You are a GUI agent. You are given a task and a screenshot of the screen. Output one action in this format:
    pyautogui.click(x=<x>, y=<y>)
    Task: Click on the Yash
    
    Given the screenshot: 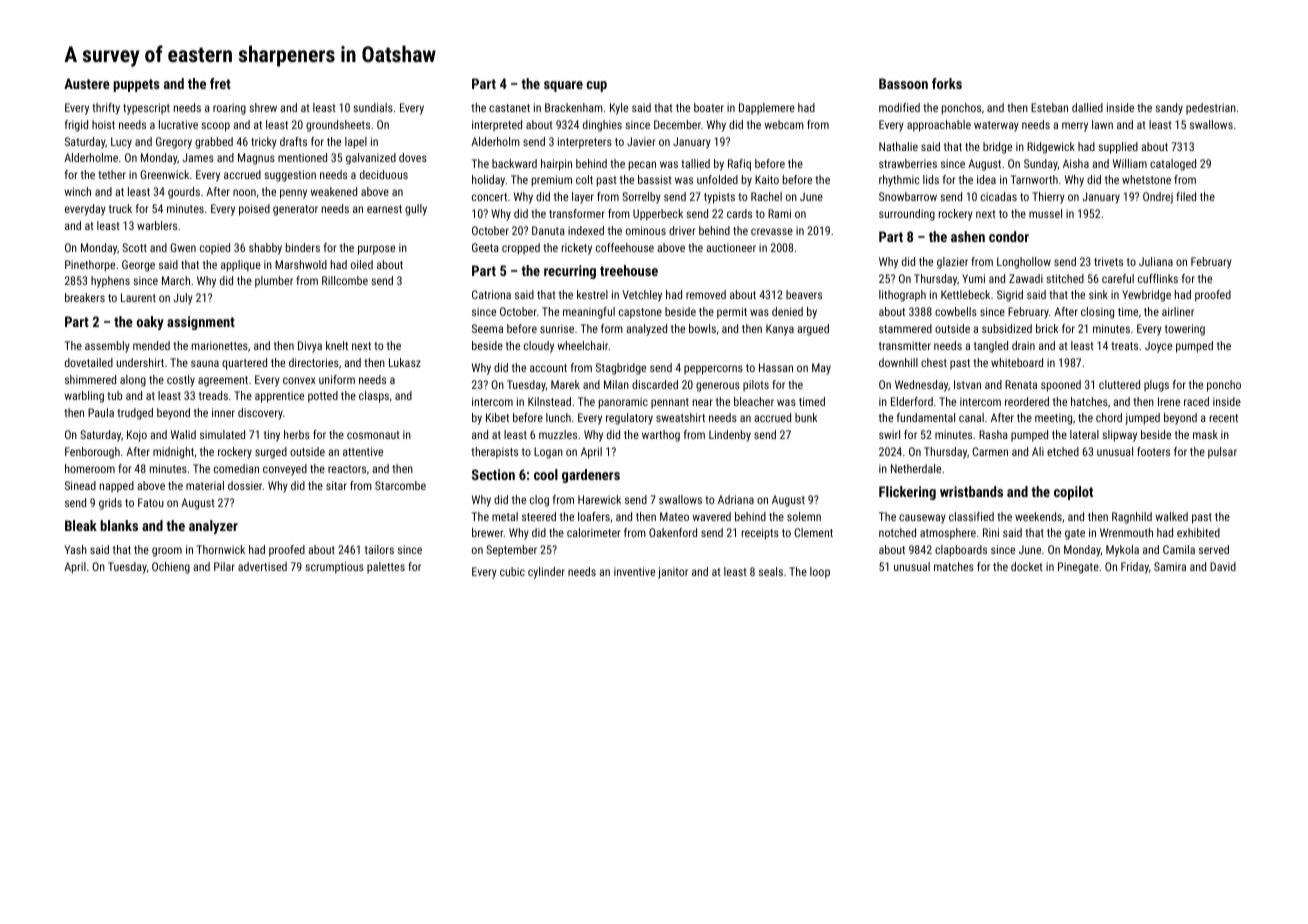 What is the action you would take?
    pyautogui.click(x=75, y=549)
